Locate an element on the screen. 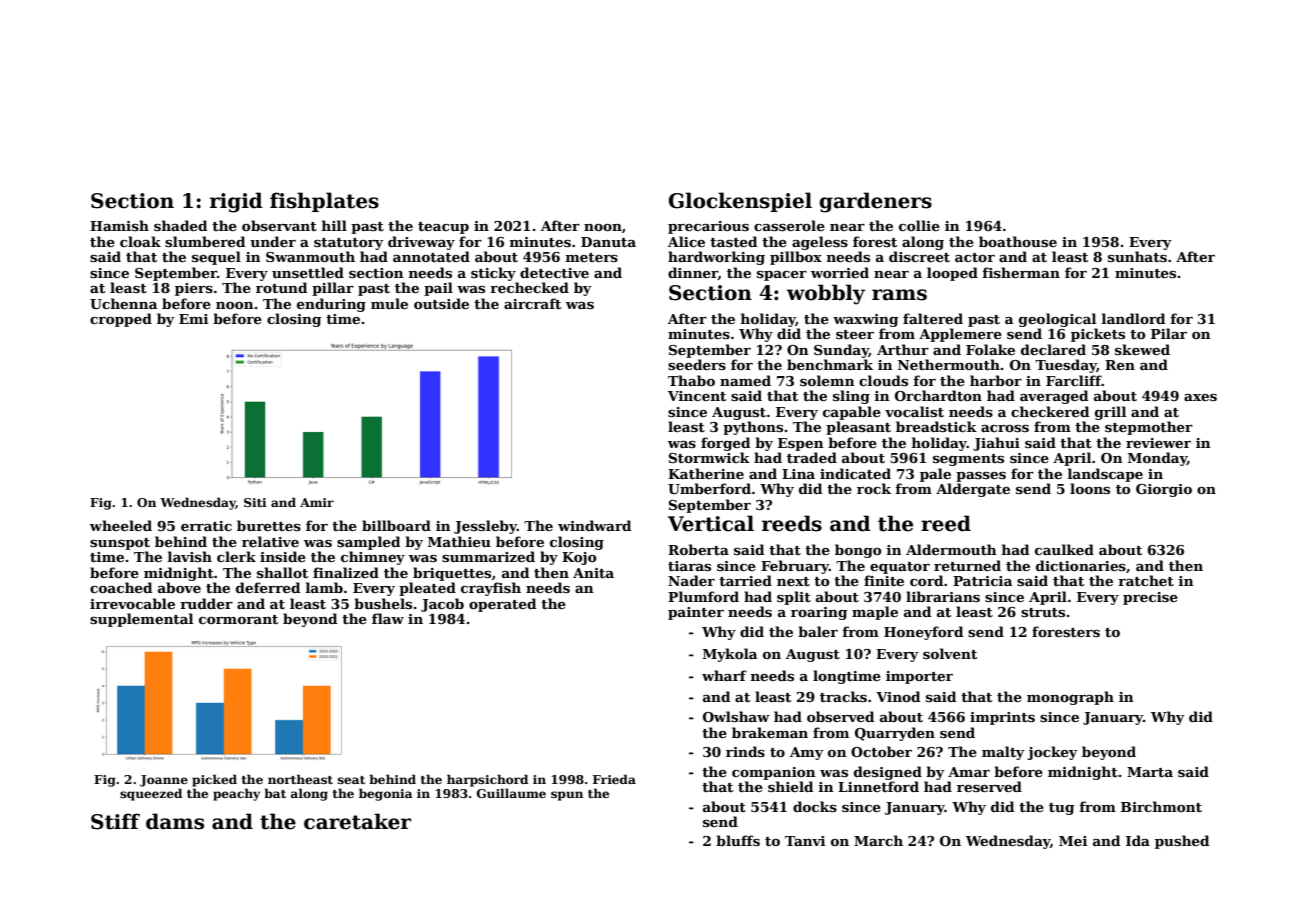  bluffs is located at coordinates (738, 840).
